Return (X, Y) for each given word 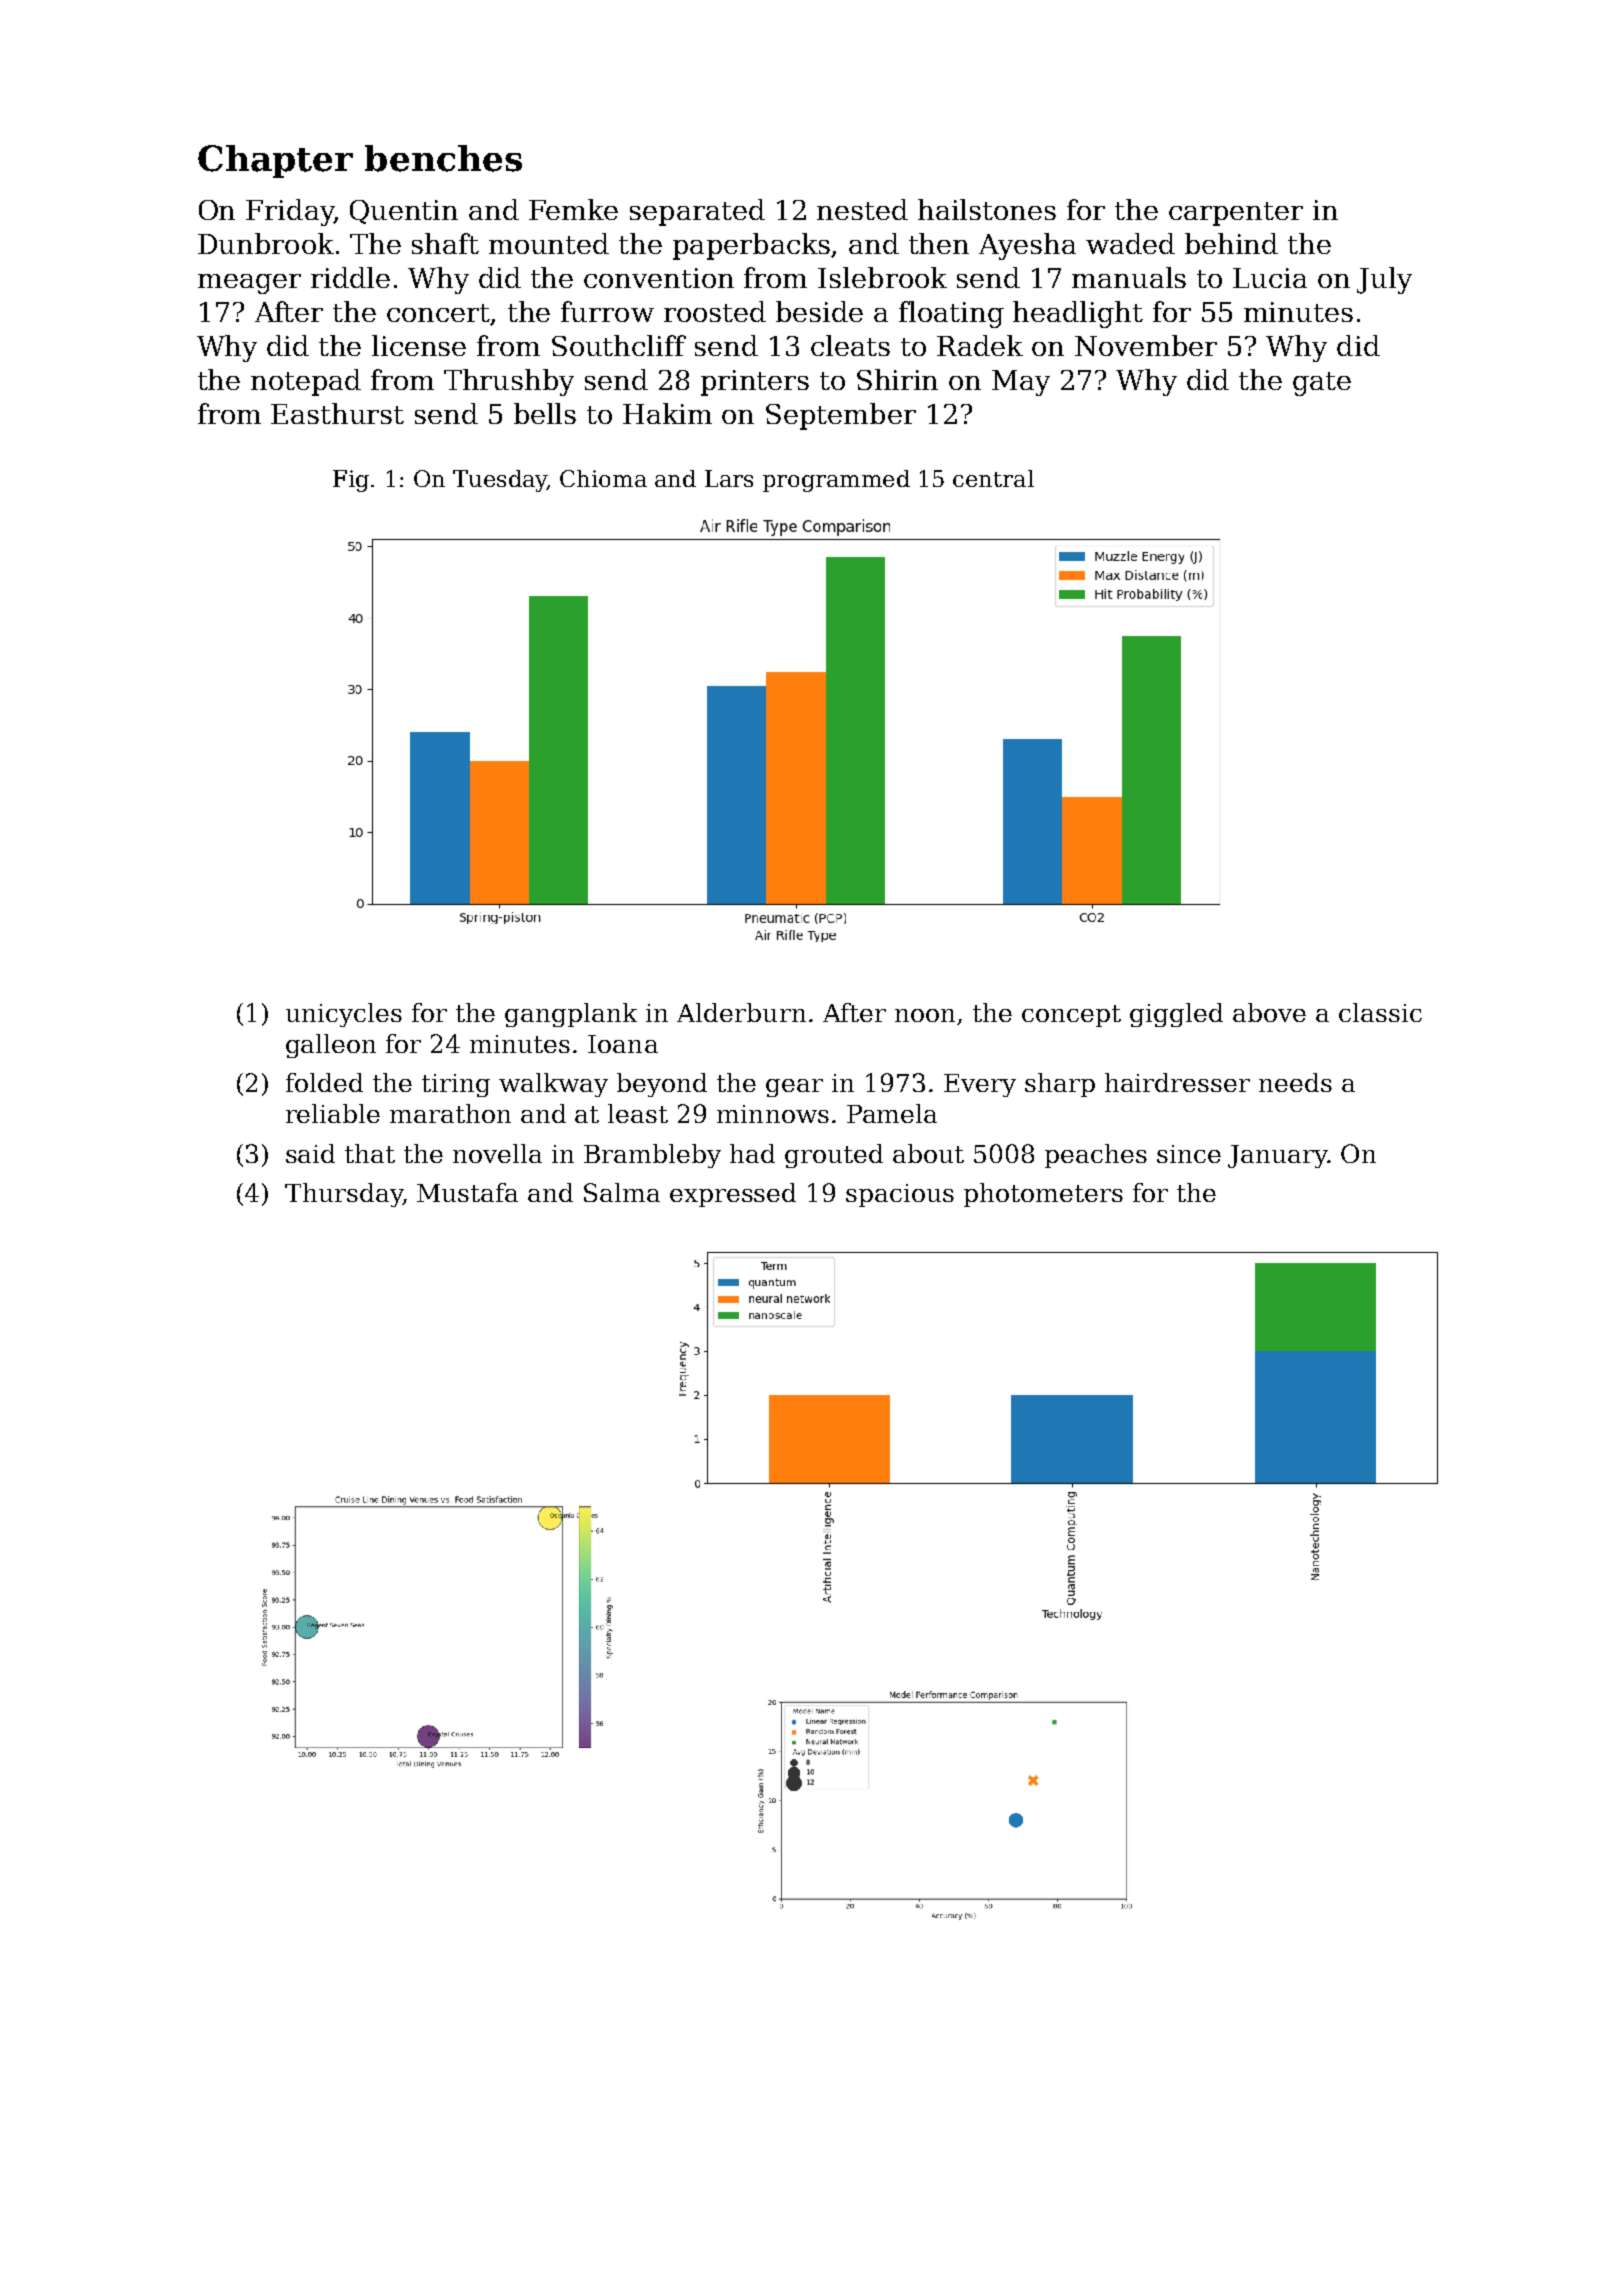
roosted (715, 311)
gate (1322, 384)
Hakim (667, 413)
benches (443, 158)
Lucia (1270, 278)
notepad (306, 382)
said (310, 1153)
